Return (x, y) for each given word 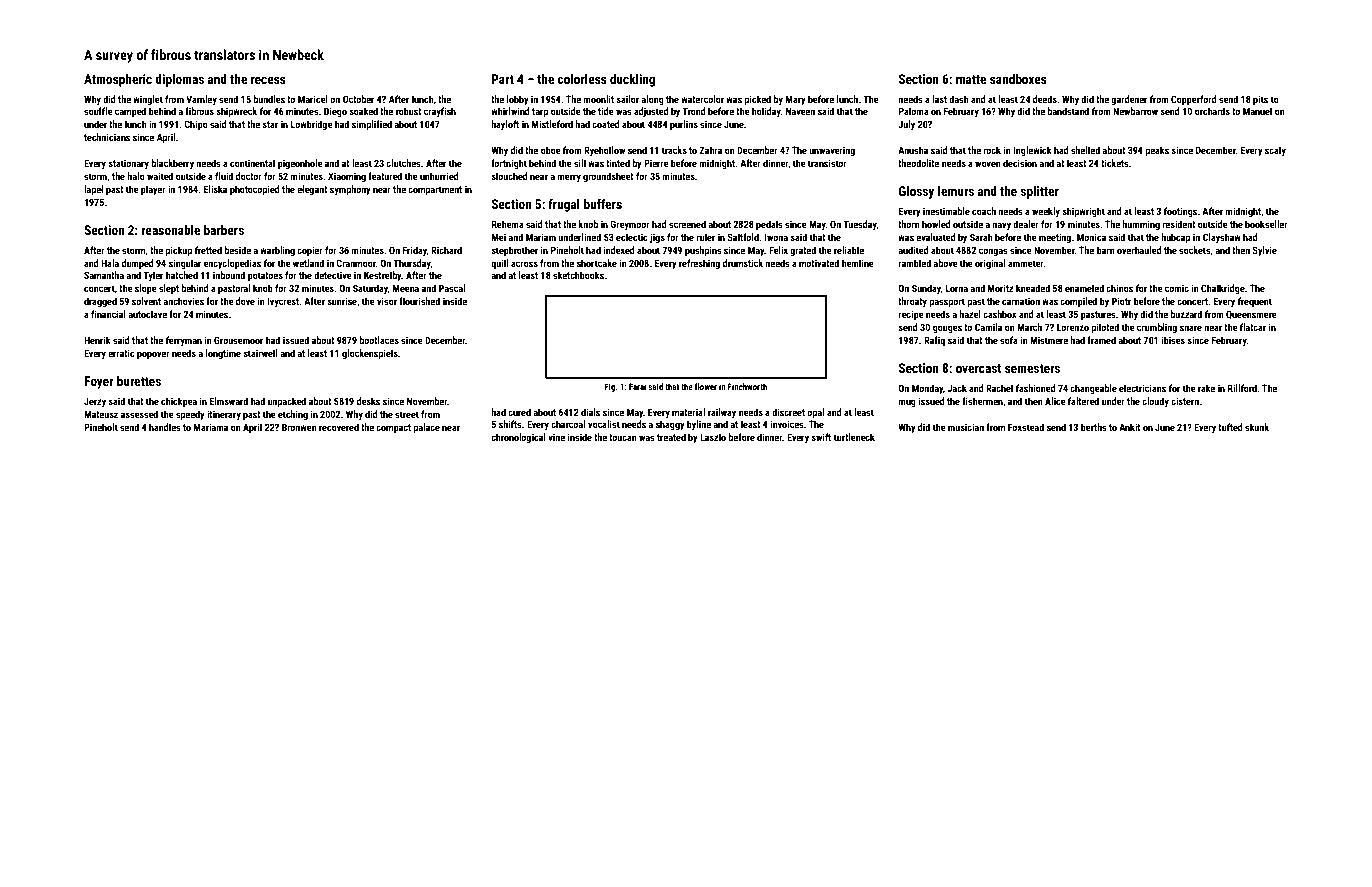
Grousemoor (238, 340)
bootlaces (379, 340)
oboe (551, 150)
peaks (1157, 151)
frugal (564, 205)
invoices (787, 424)
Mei (499, 237)
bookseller (1266, 224)
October (358, 99)
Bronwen (299, 427)
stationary (128, 164)
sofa (1009, 340)
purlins (684, 125)
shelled (1085, 150)
